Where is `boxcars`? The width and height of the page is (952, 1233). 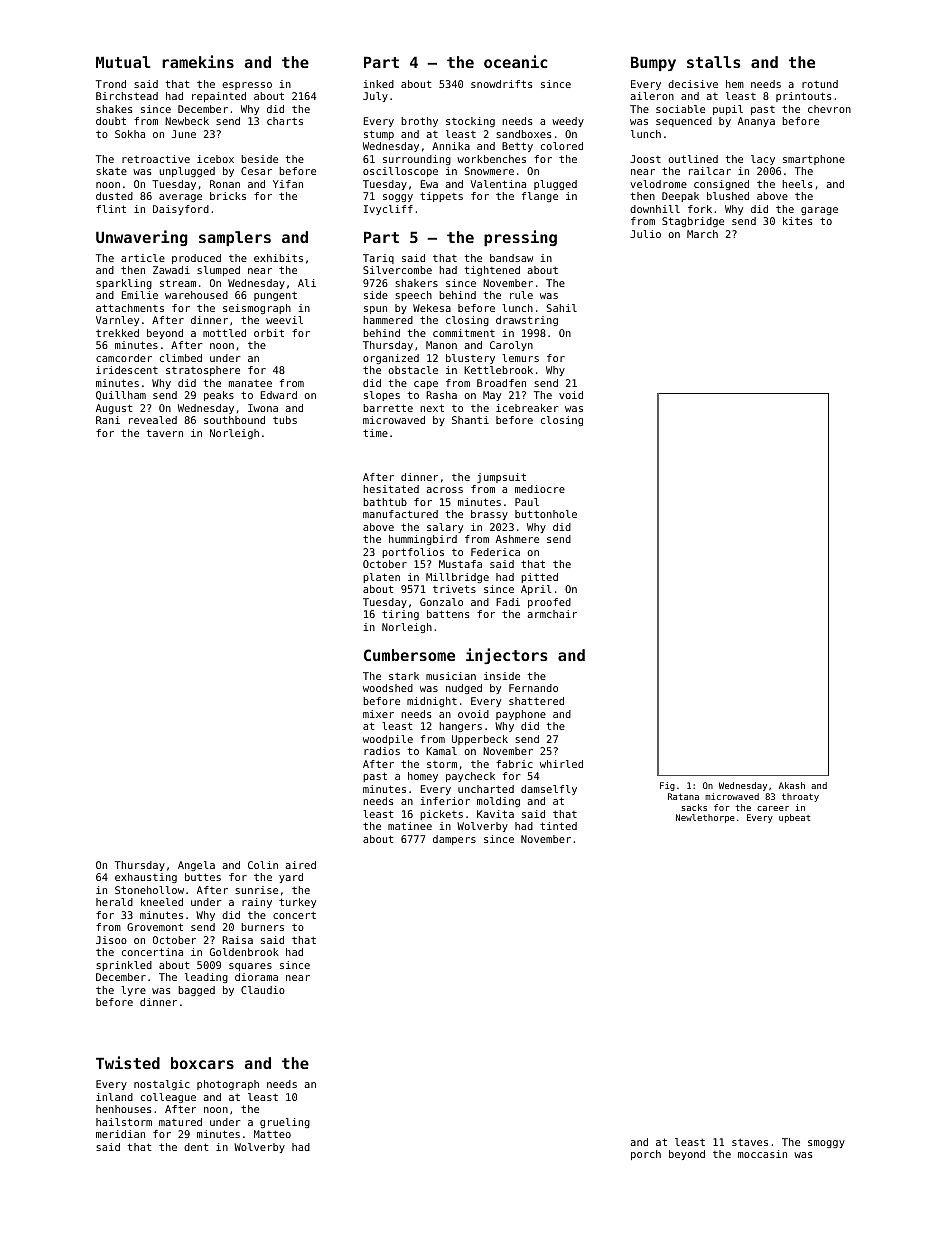
boxcars is located at coordinates (202, 1063).
